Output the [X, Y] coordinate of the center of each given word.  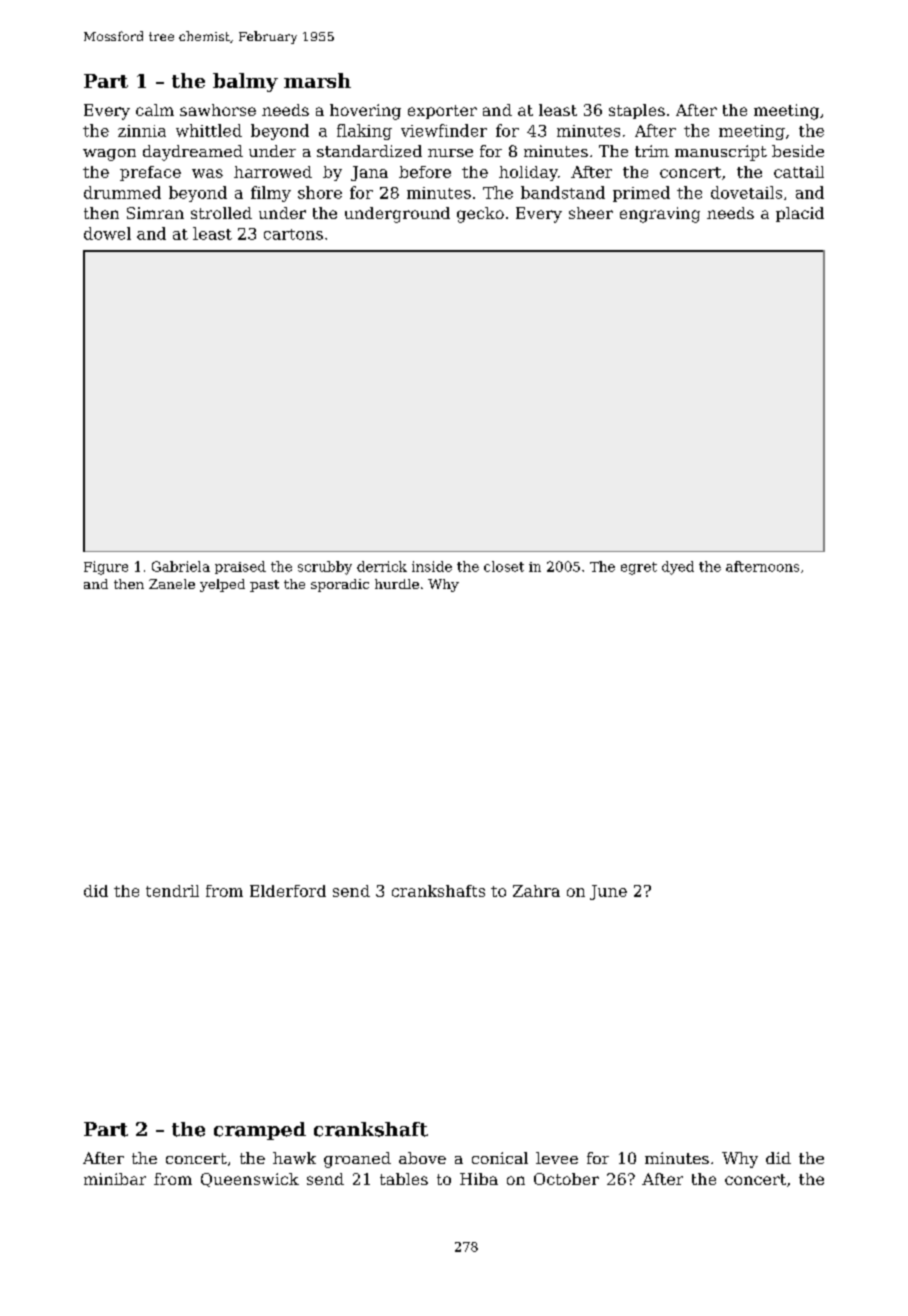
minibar [115, 1179]
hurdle [397, 584]
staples [637, 111]
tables [404, 1179]
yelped [222, 585]
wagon [109, 155]
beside [798, 151]
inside [432, 566]
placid [800, 214]
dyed [678, 568]
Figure [106, 568]
